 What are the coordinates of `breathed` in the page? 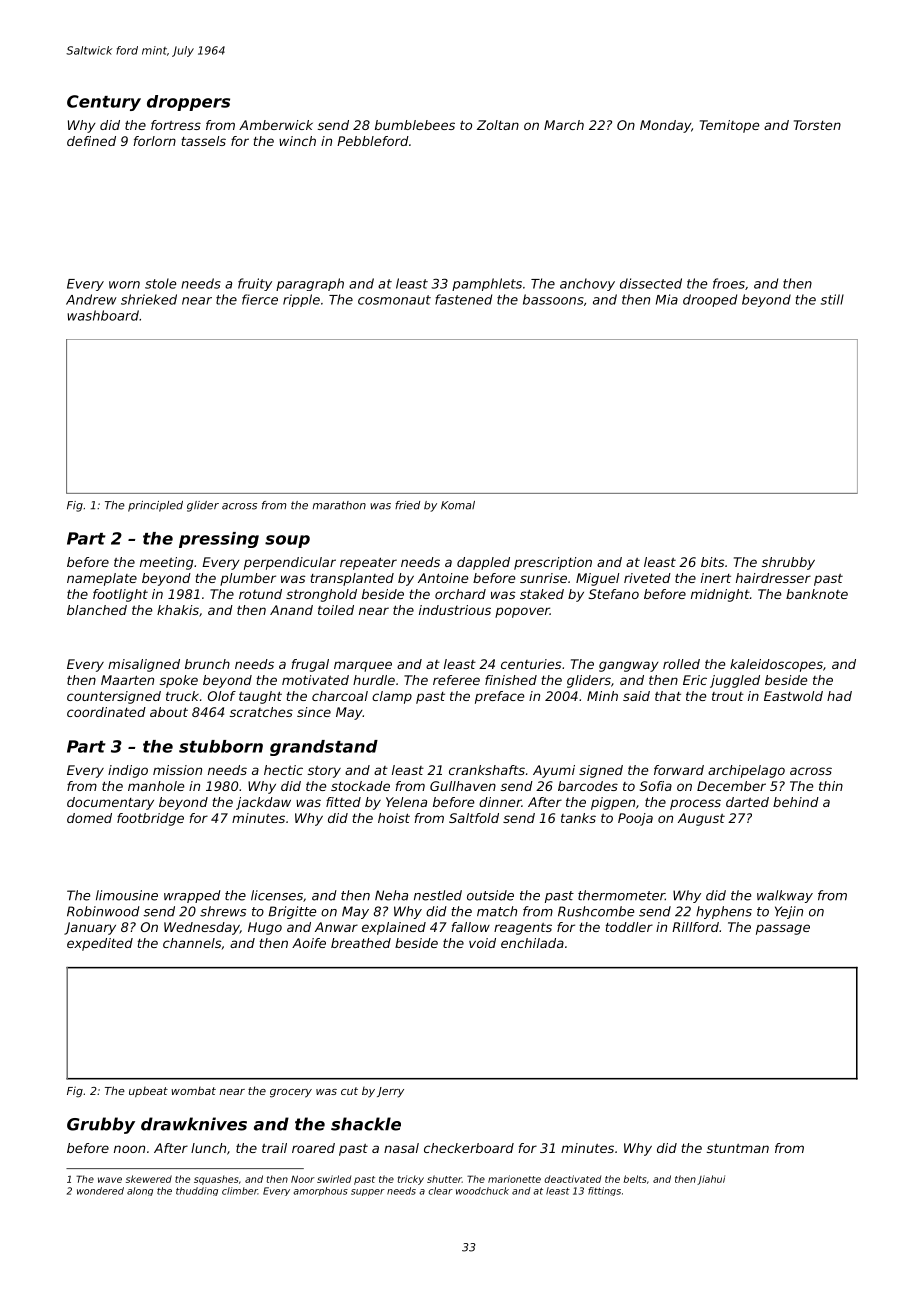 It's located at (361, 943).
